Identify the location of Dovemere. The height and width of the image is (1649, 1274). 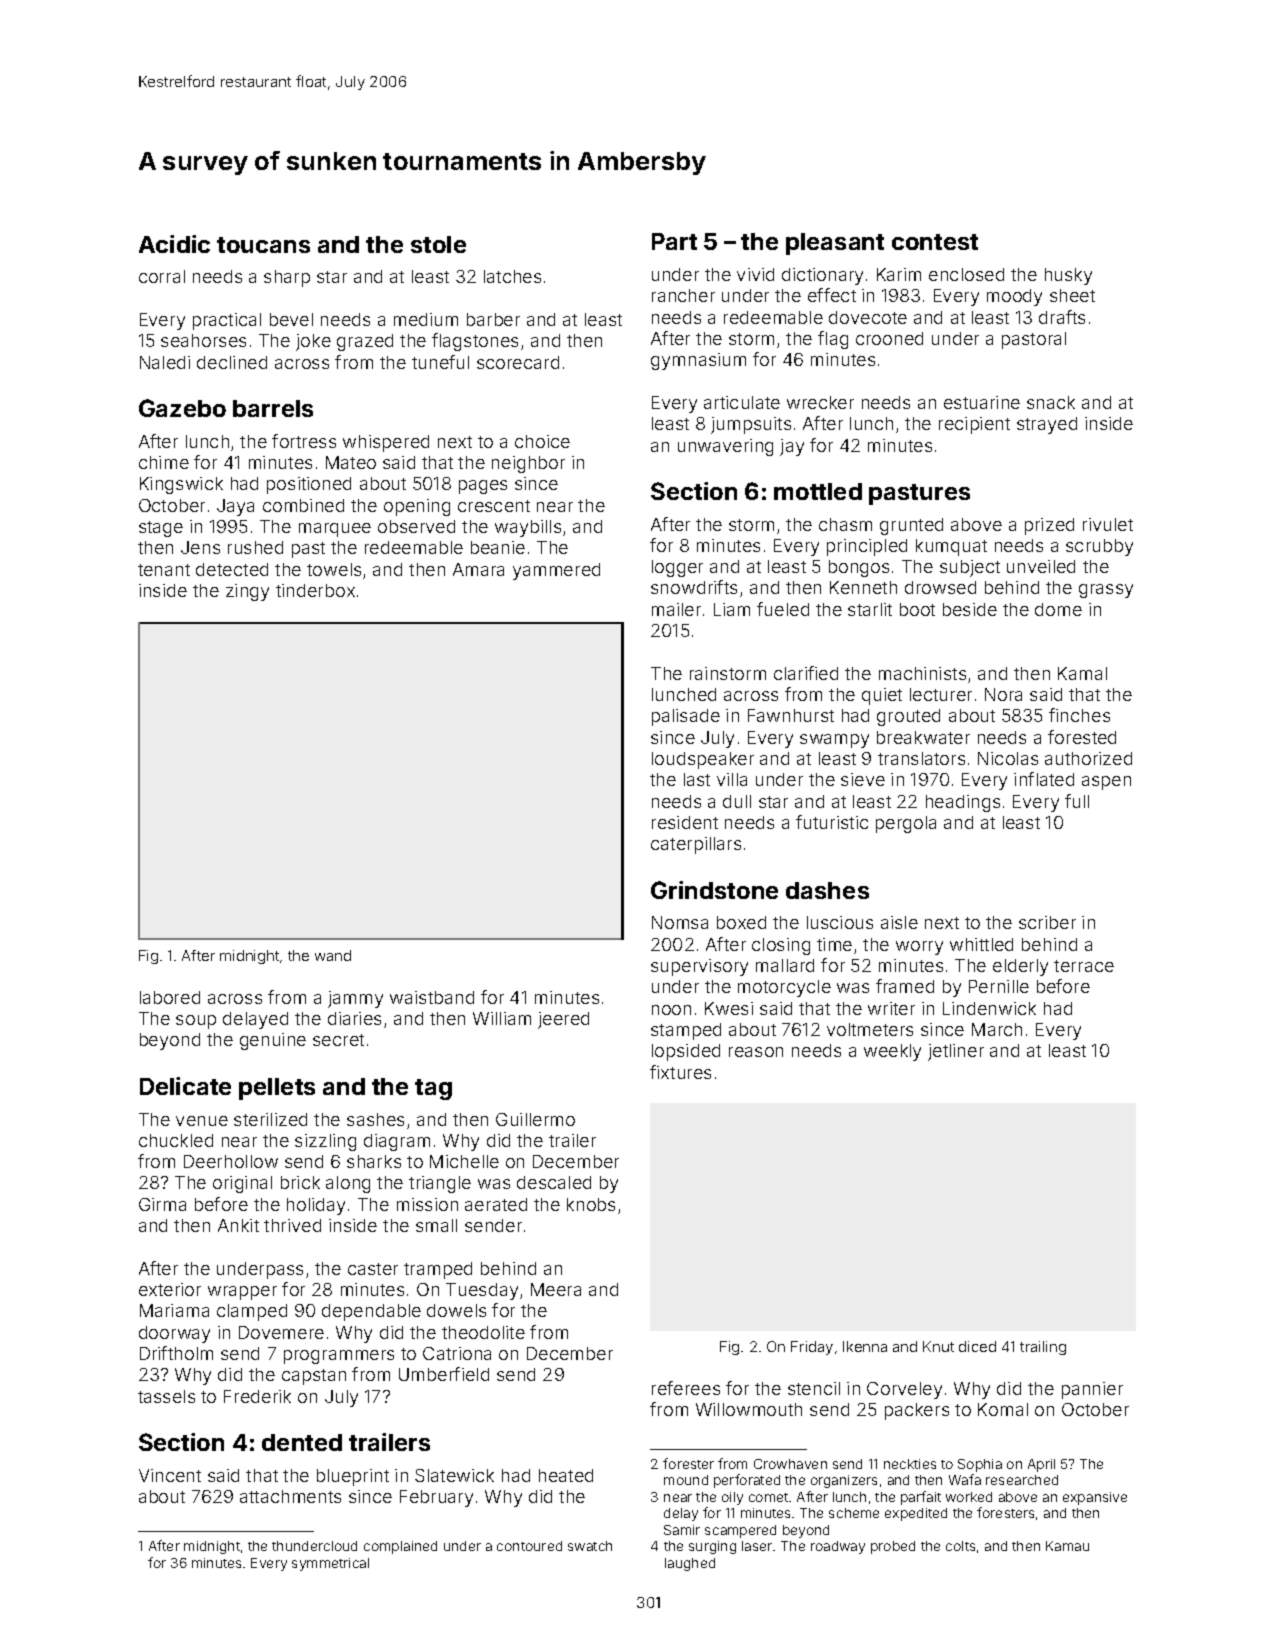
(281, 1332).
